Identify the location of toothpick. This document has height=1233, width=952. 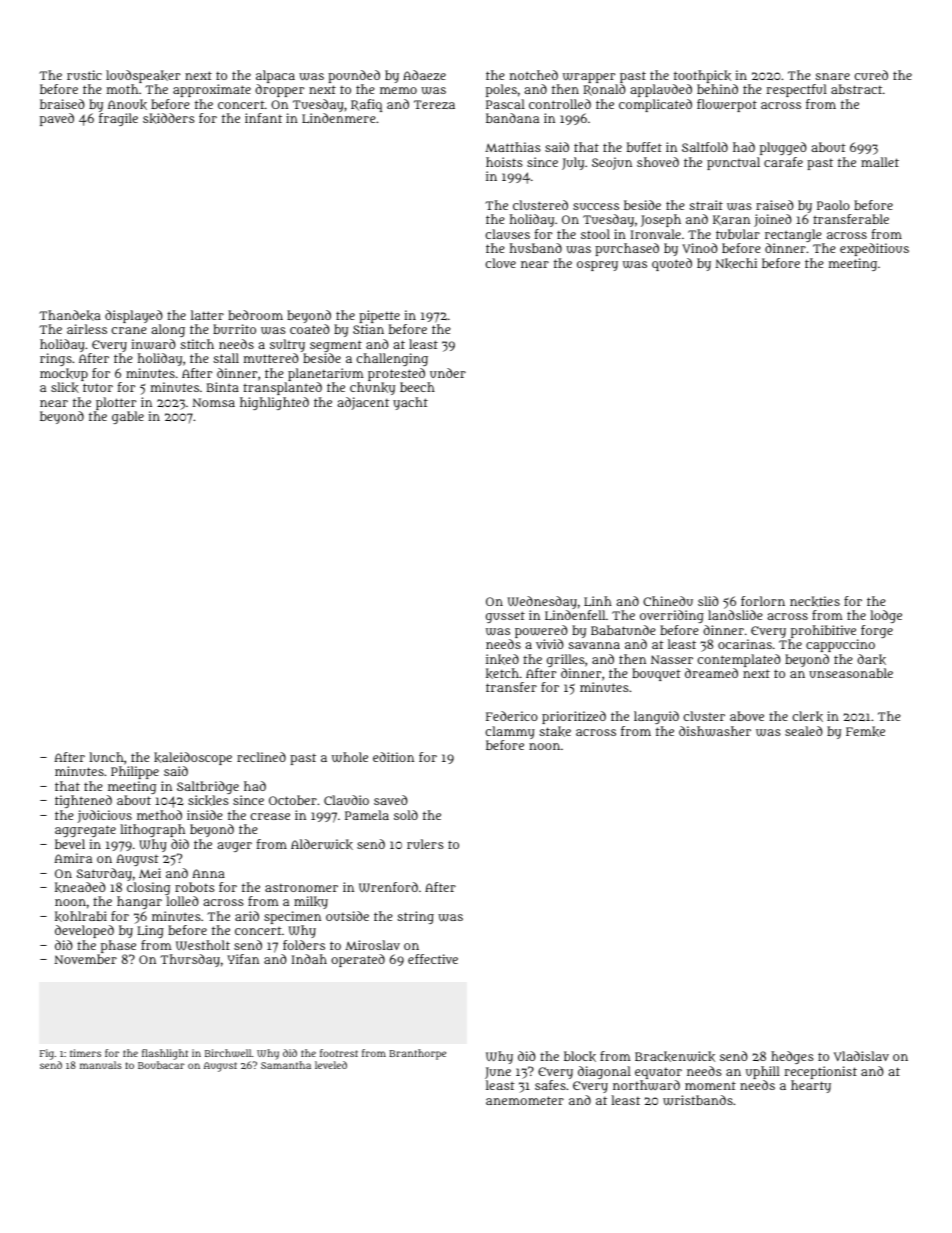
(702, 76).
